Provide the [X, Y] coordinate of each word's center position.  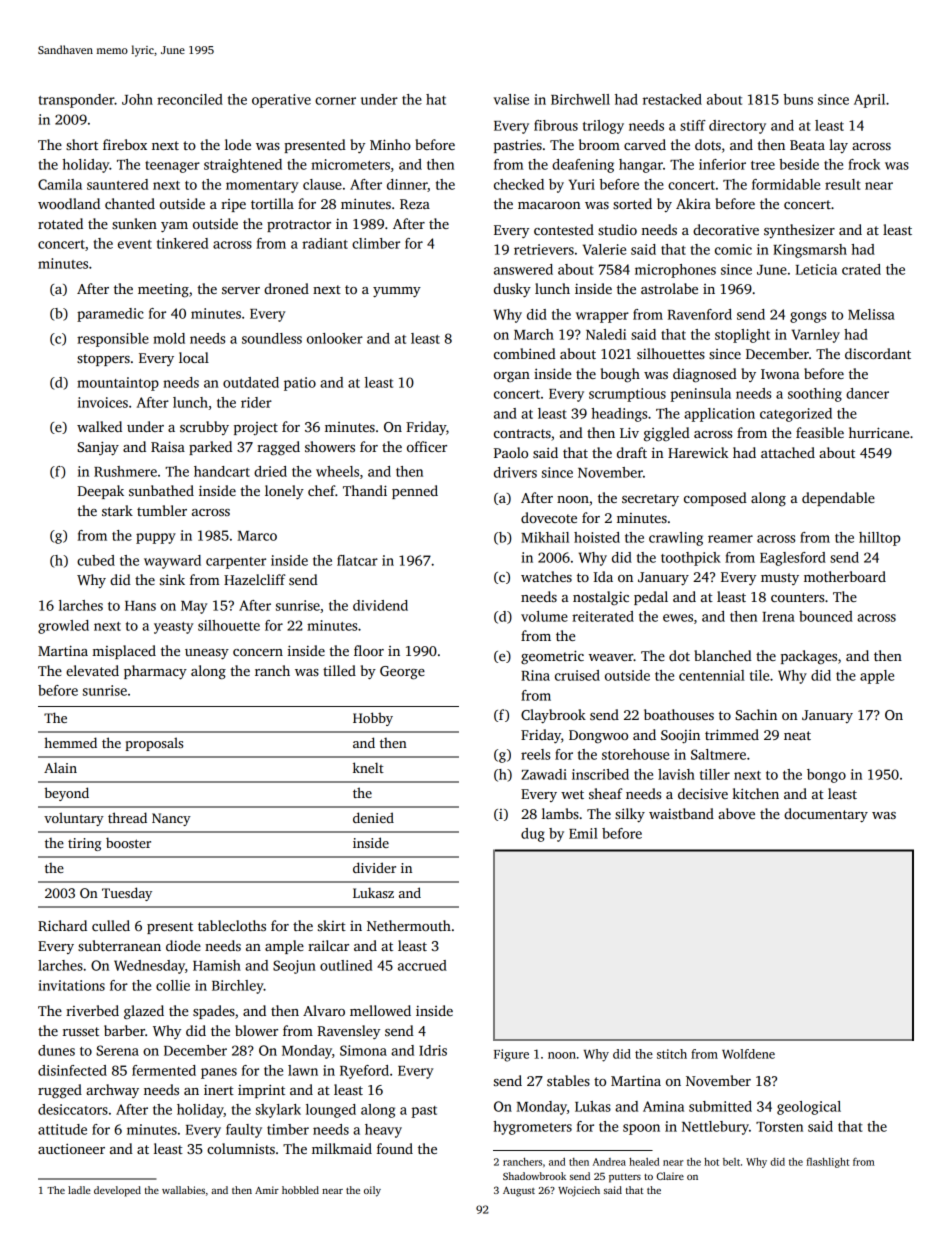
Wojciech [579, 1191]
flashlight [827, 1162]
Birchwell [580, 99]
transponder [76, 101]
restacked [672, 99]
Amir [267, 1190]
